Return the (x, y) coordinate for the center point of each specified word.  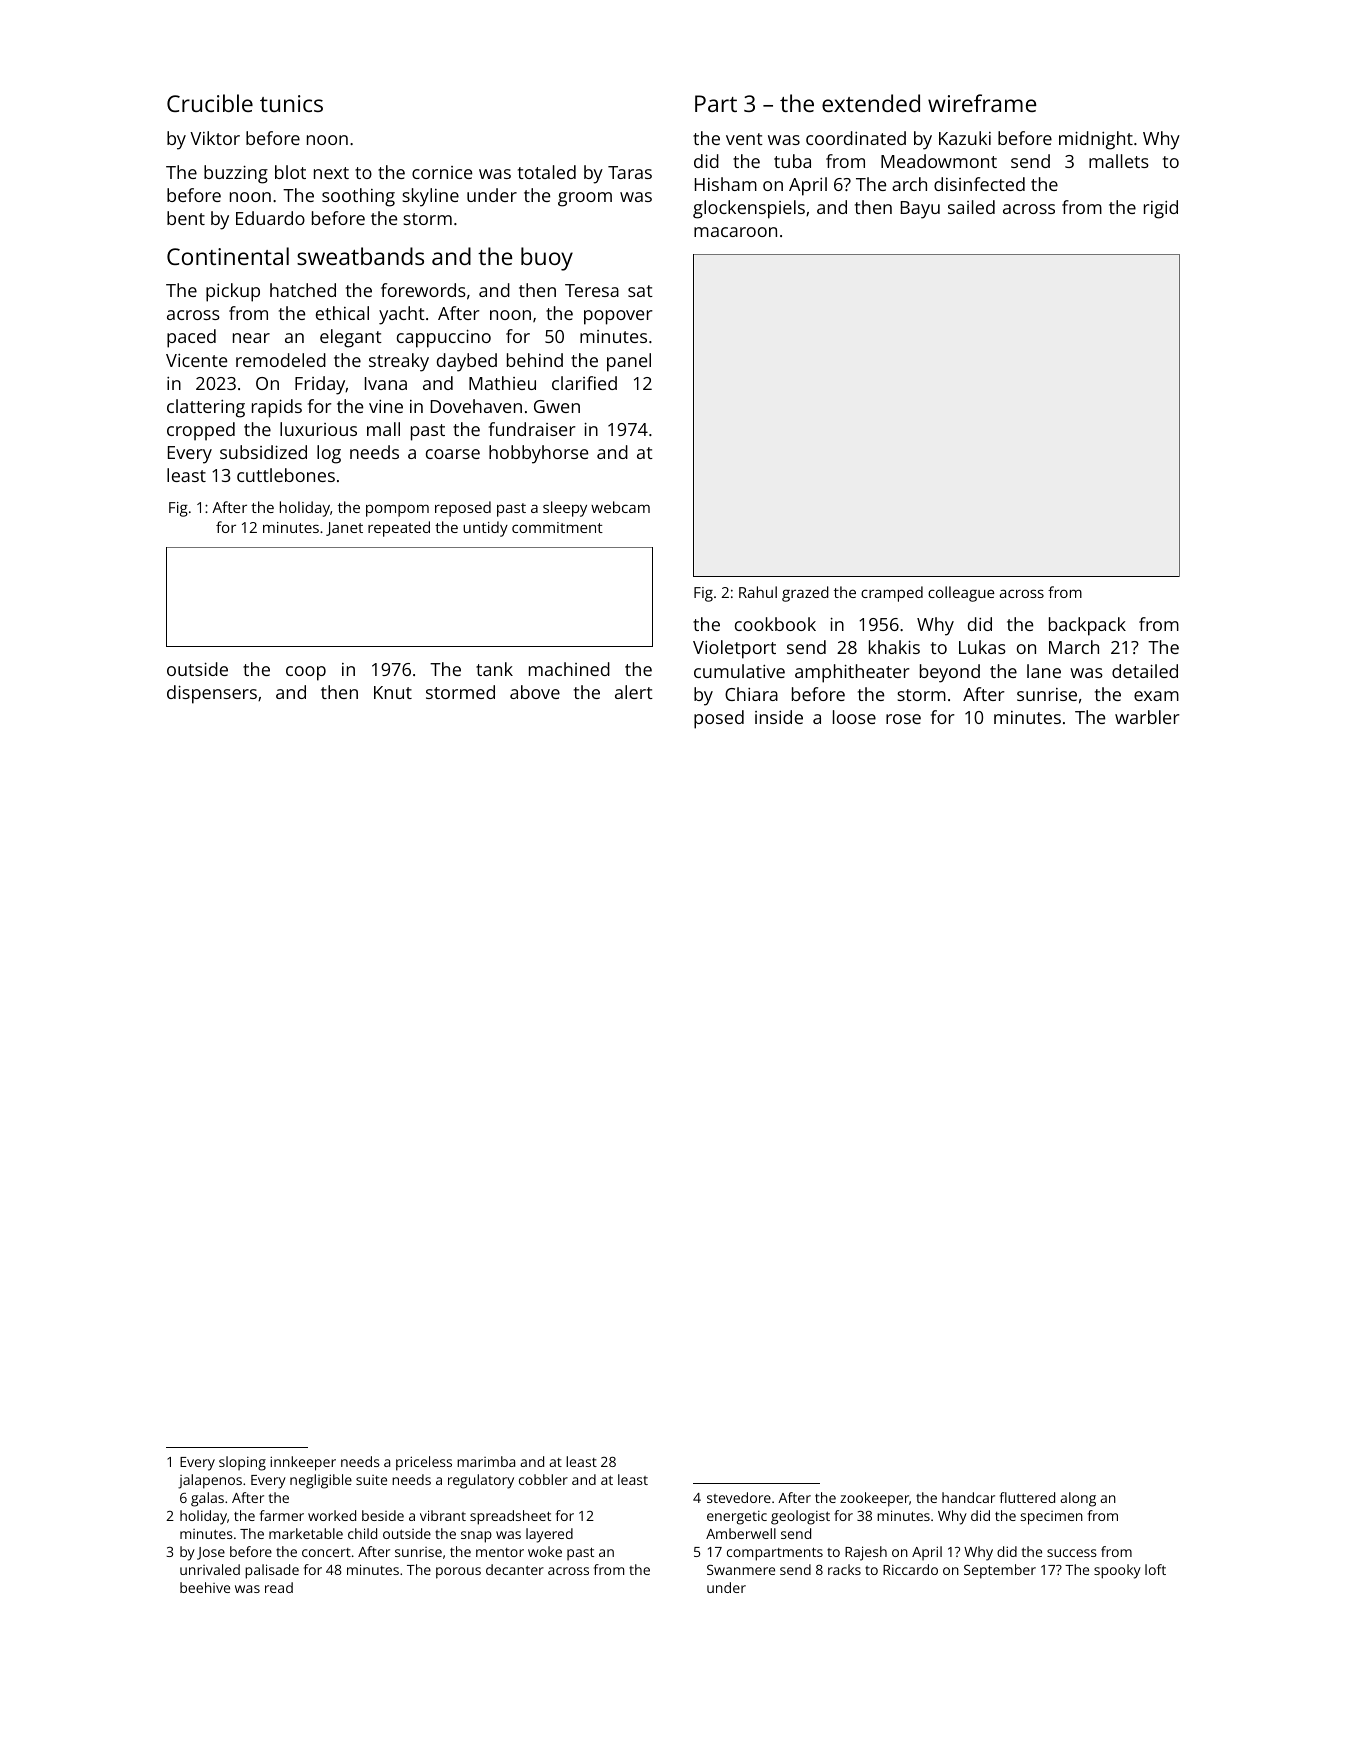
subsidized (263, 452)
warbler (1147, 717)
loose (854, 717)
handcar (968, 1497)
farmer (282, 1515)
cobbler (543, 1479)
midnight (1096, 140)
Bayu (920, 210)
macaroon (735, 232)
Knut (393, 692)
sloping (242, 1463)
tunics (291, 103)
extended (871, 103)
